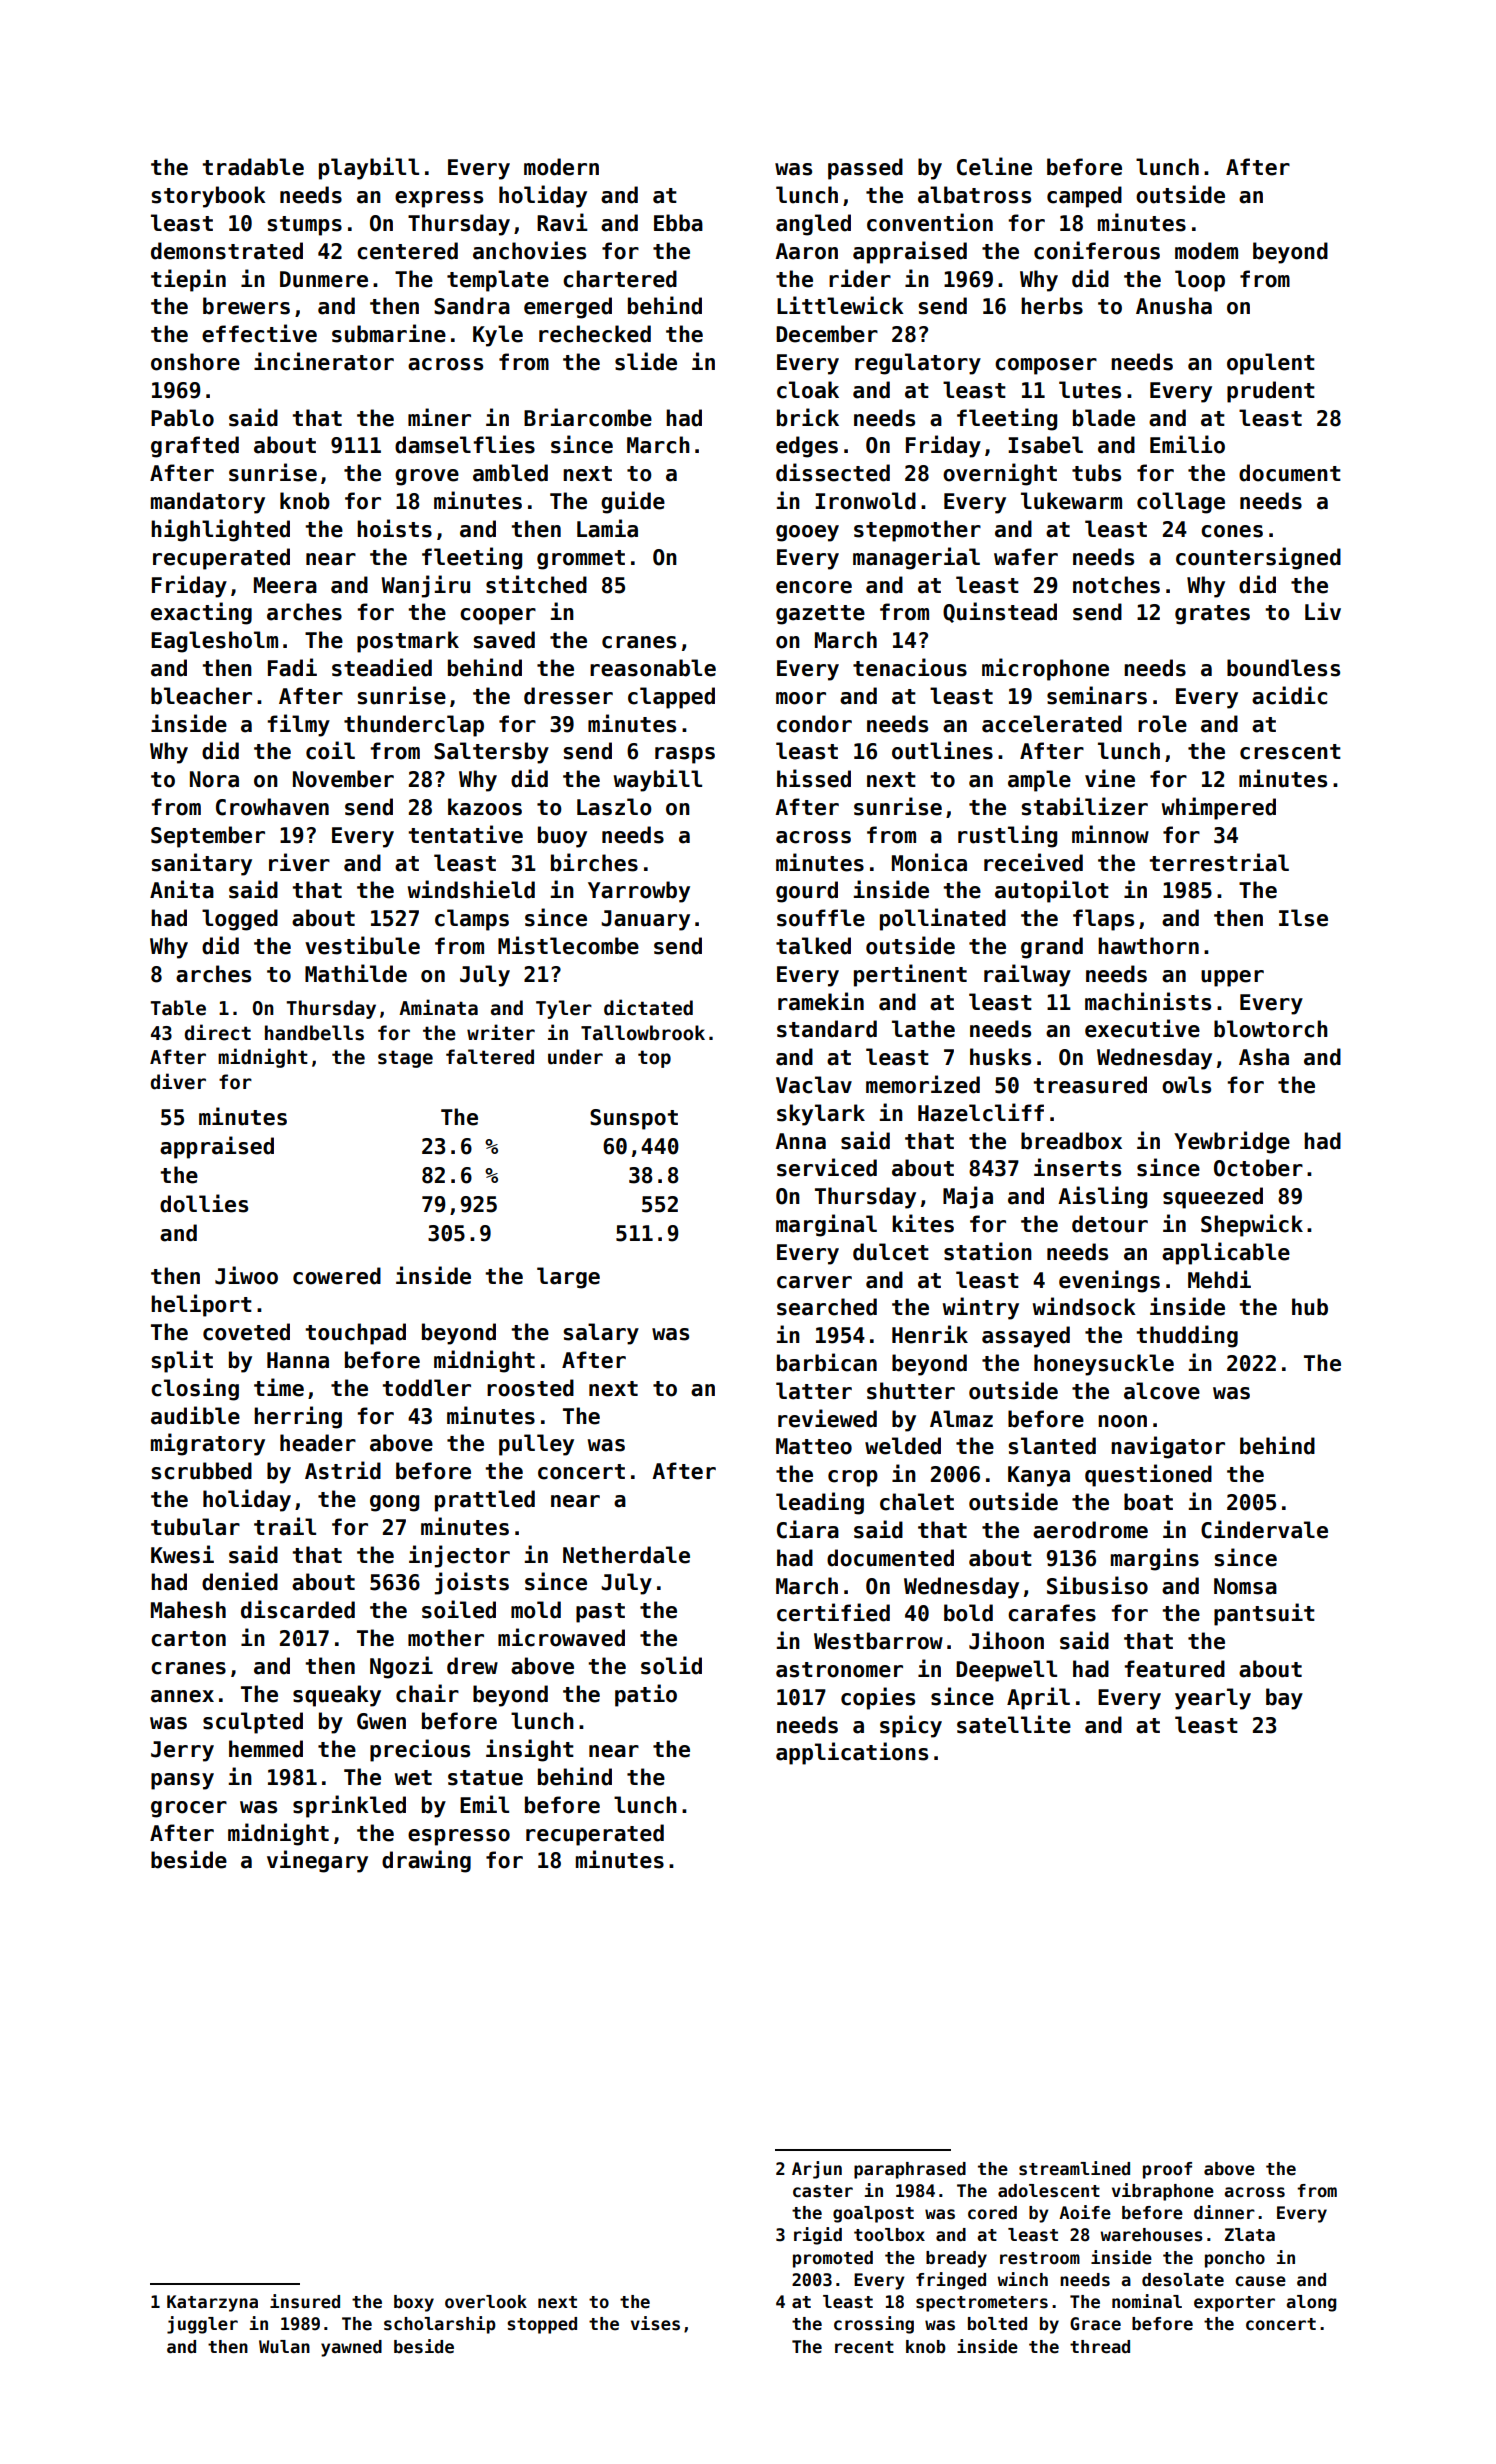  Describe the element at coordinates (1147, 2301) in the screenshot. I see `nominal` at that location.
